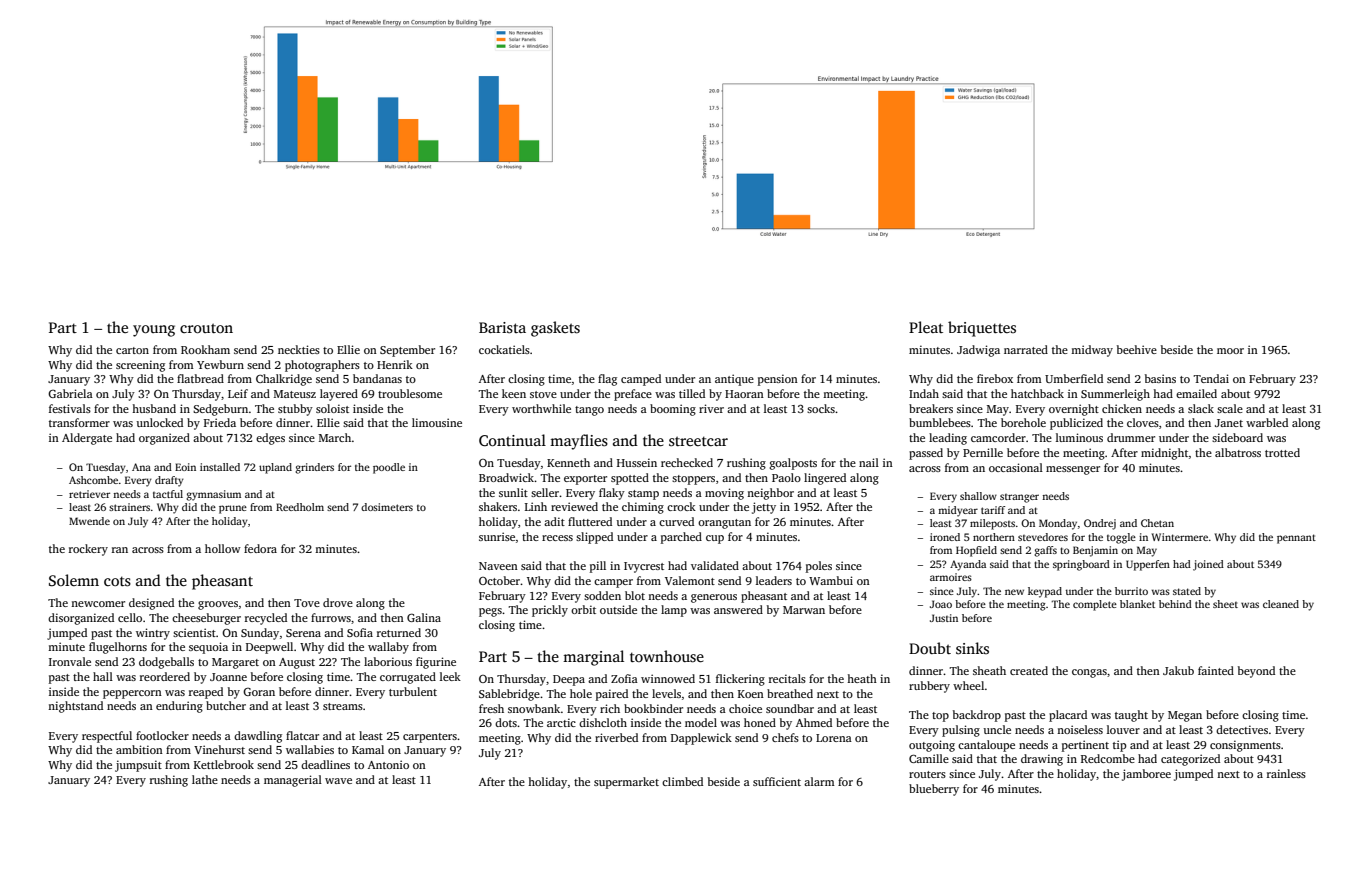  What do you see at coordinates (715, 539) in the document?
I see `cup` at bounding box center [715, 539].
